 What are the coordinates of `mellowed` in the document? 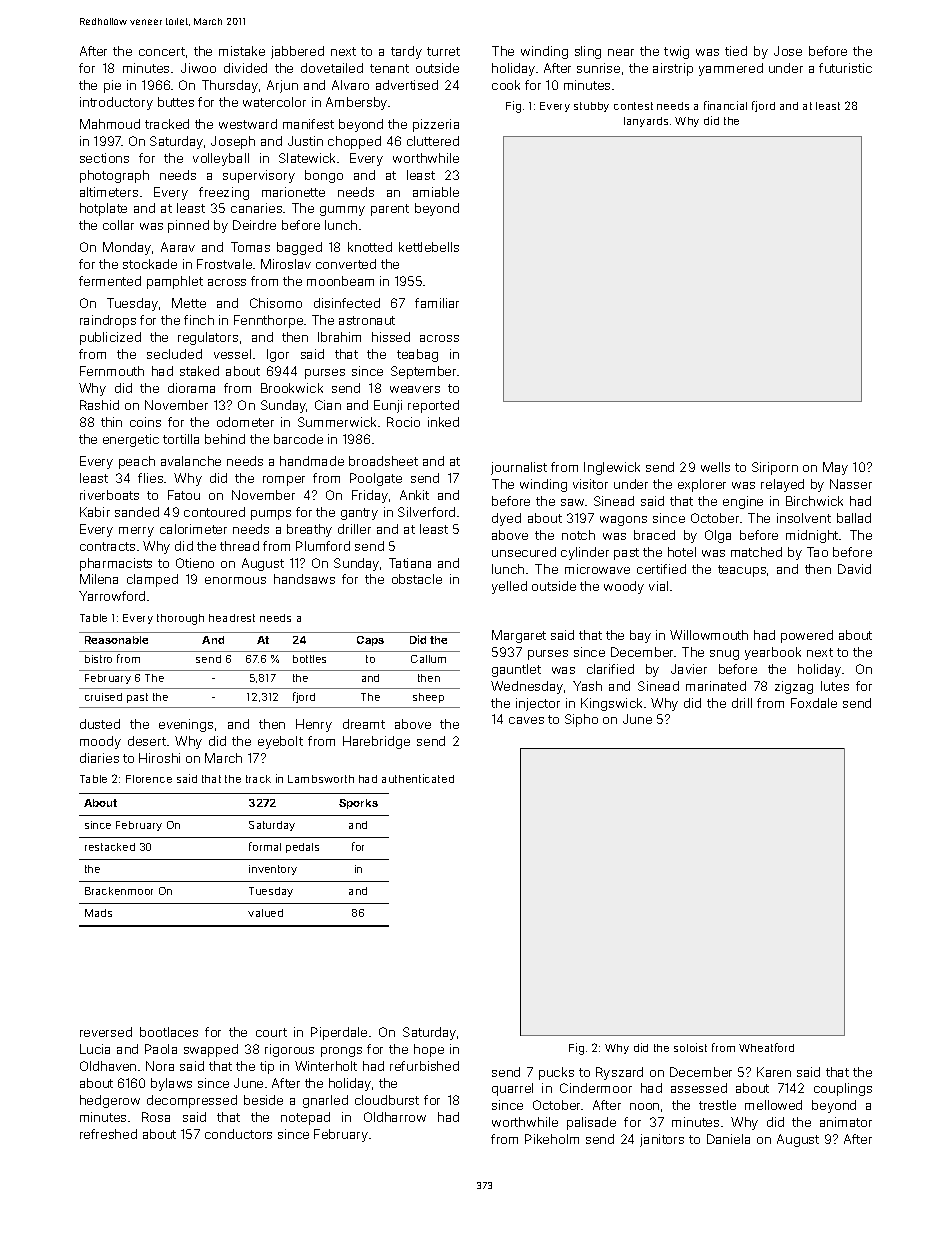 It's located at (773, 1105).
